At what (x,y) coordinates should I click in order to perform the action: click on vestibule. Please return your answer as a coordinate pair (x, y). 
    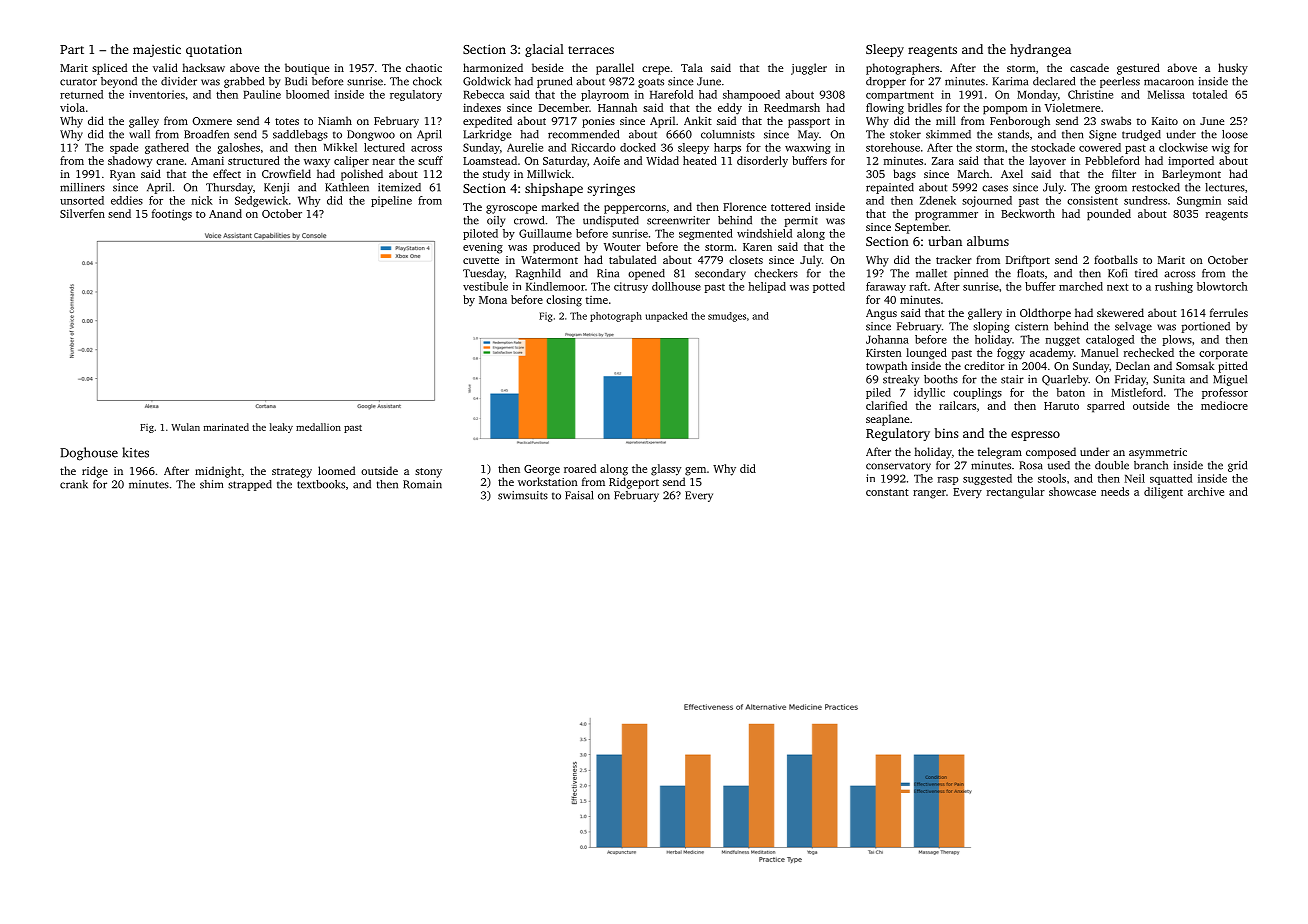
    Looking at the image, I should click on (485, 286).
